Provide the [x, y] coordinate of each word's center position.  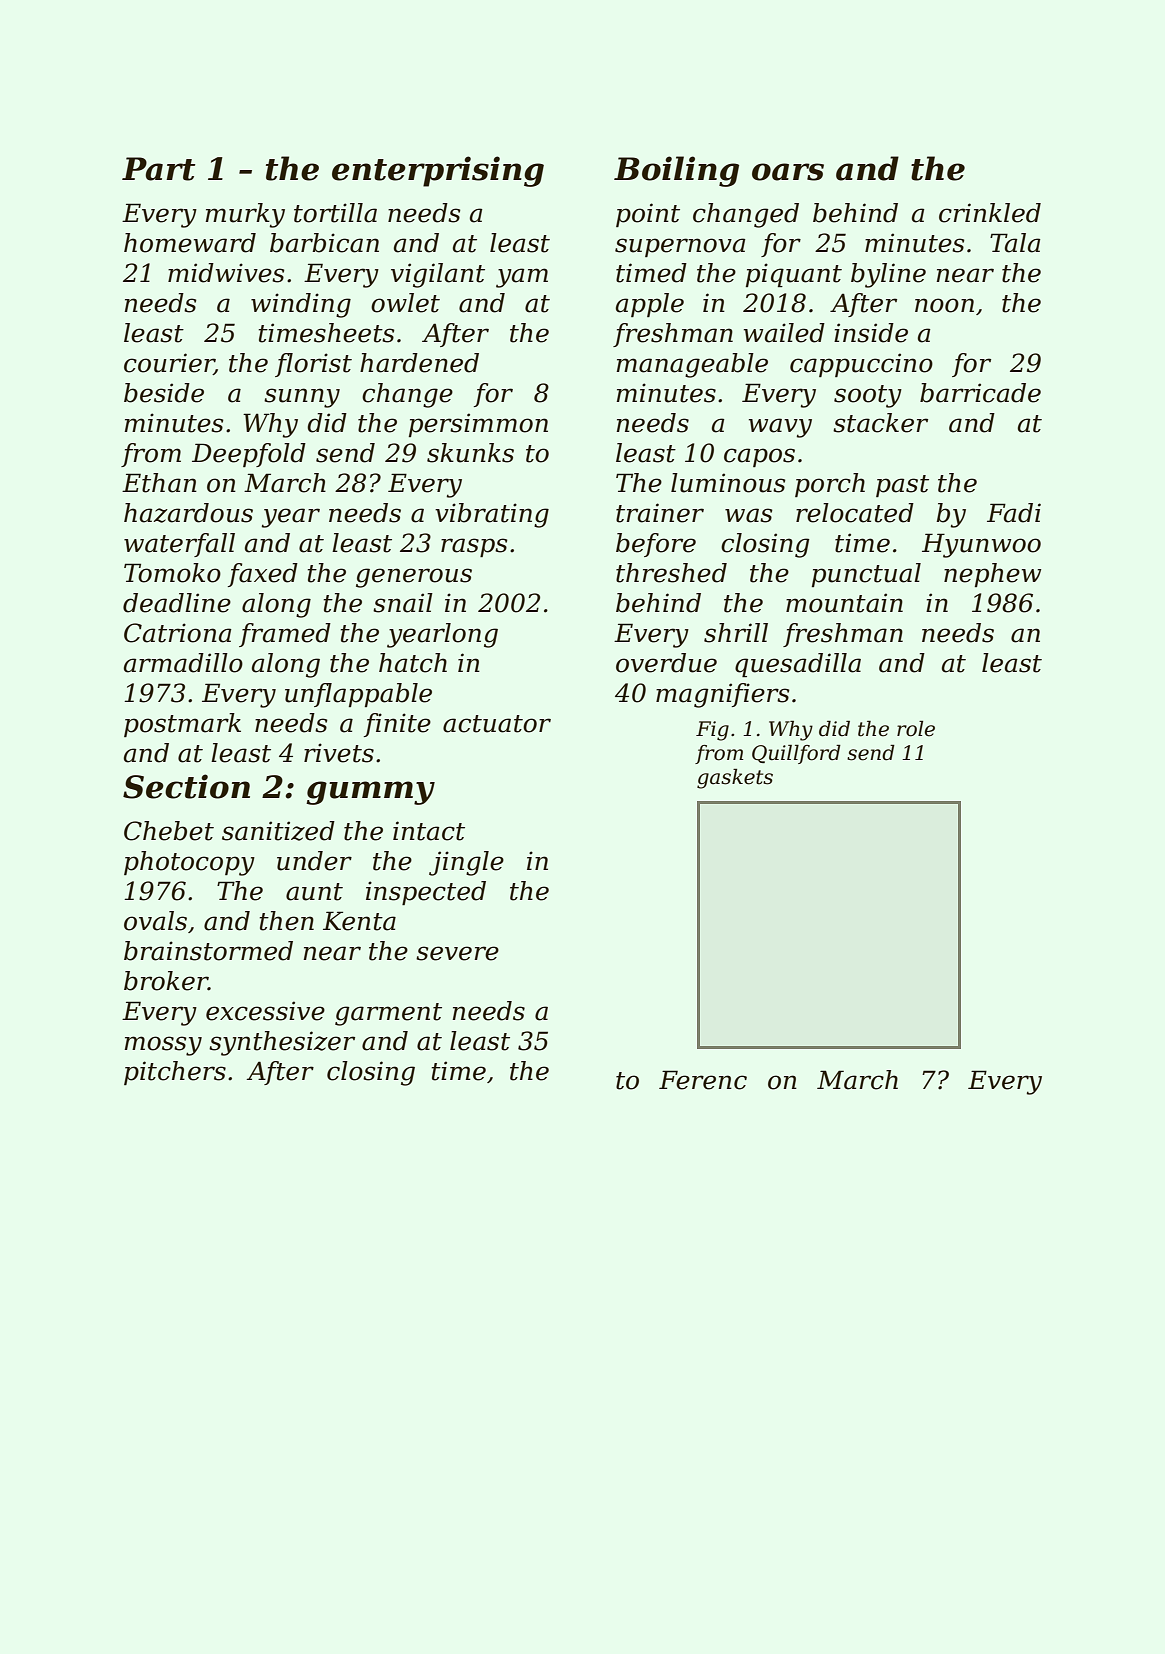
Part [158, 169]
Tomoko [172, 573]
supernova [680, 247]
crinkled [990, 213]
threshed [671, 573]
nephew [992, 575]
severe [457, 953]
